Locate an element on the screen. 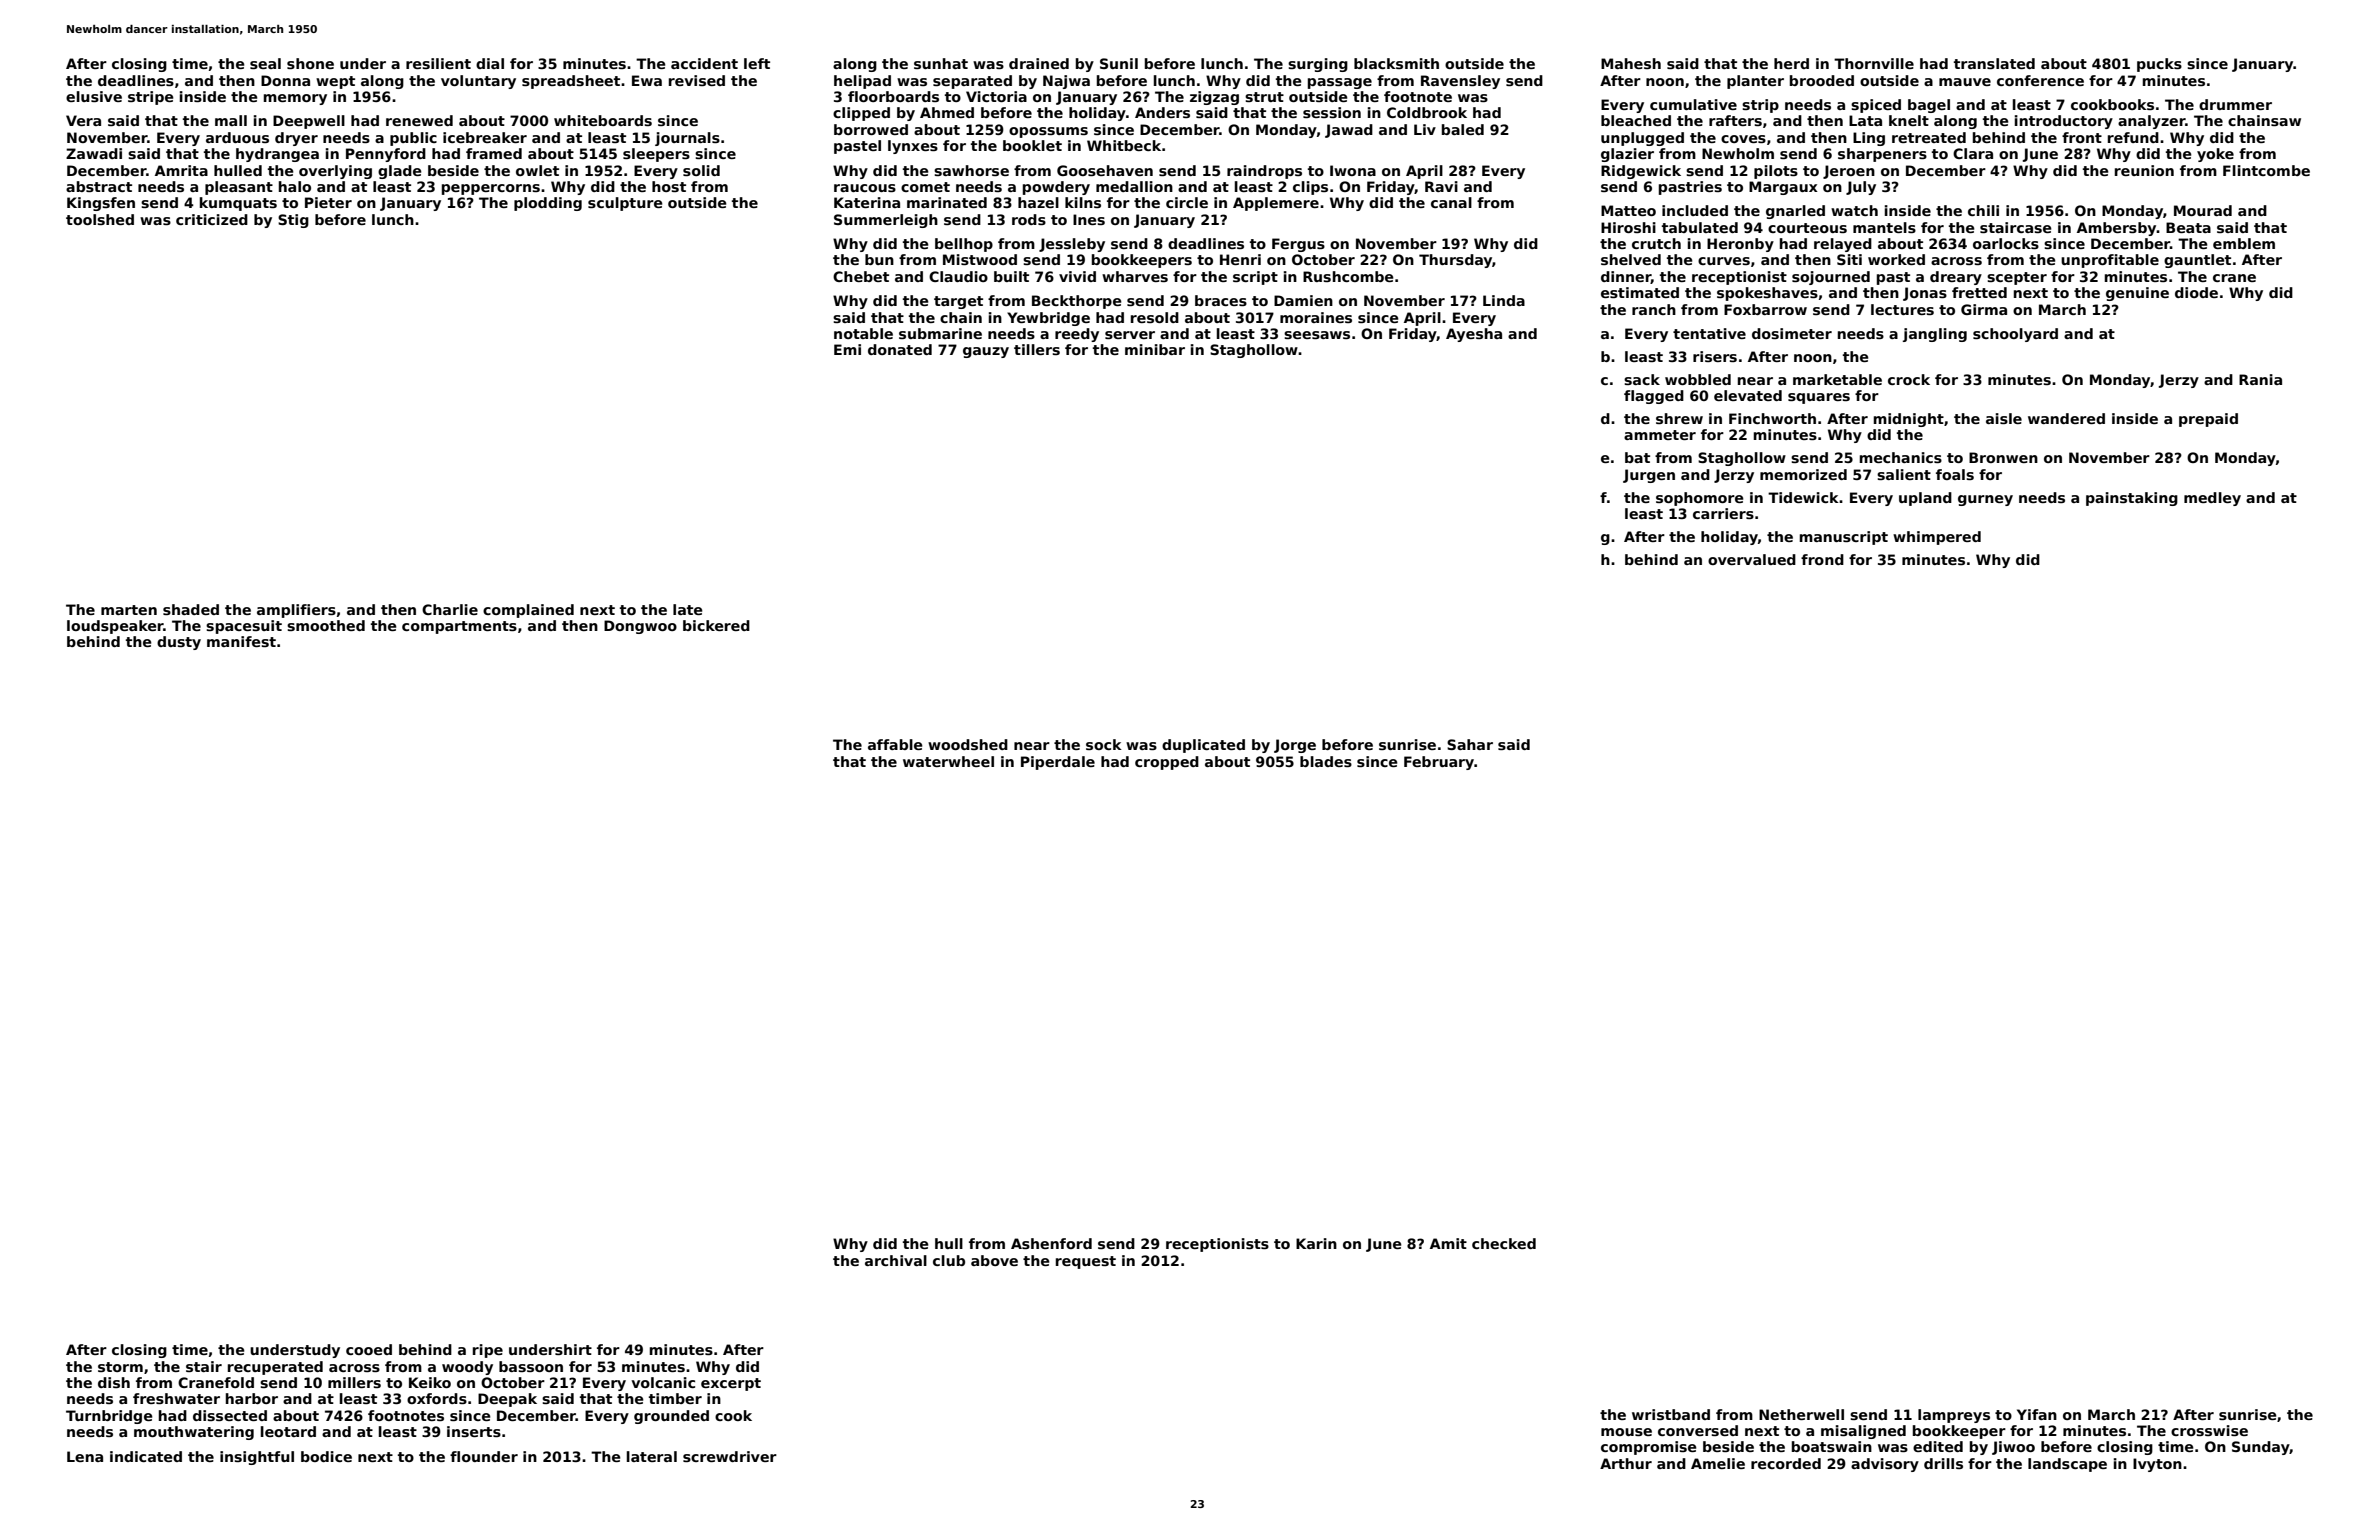 This screenshot has width=2380, height=1540. sunhat is located at coordinates (941, 63).
